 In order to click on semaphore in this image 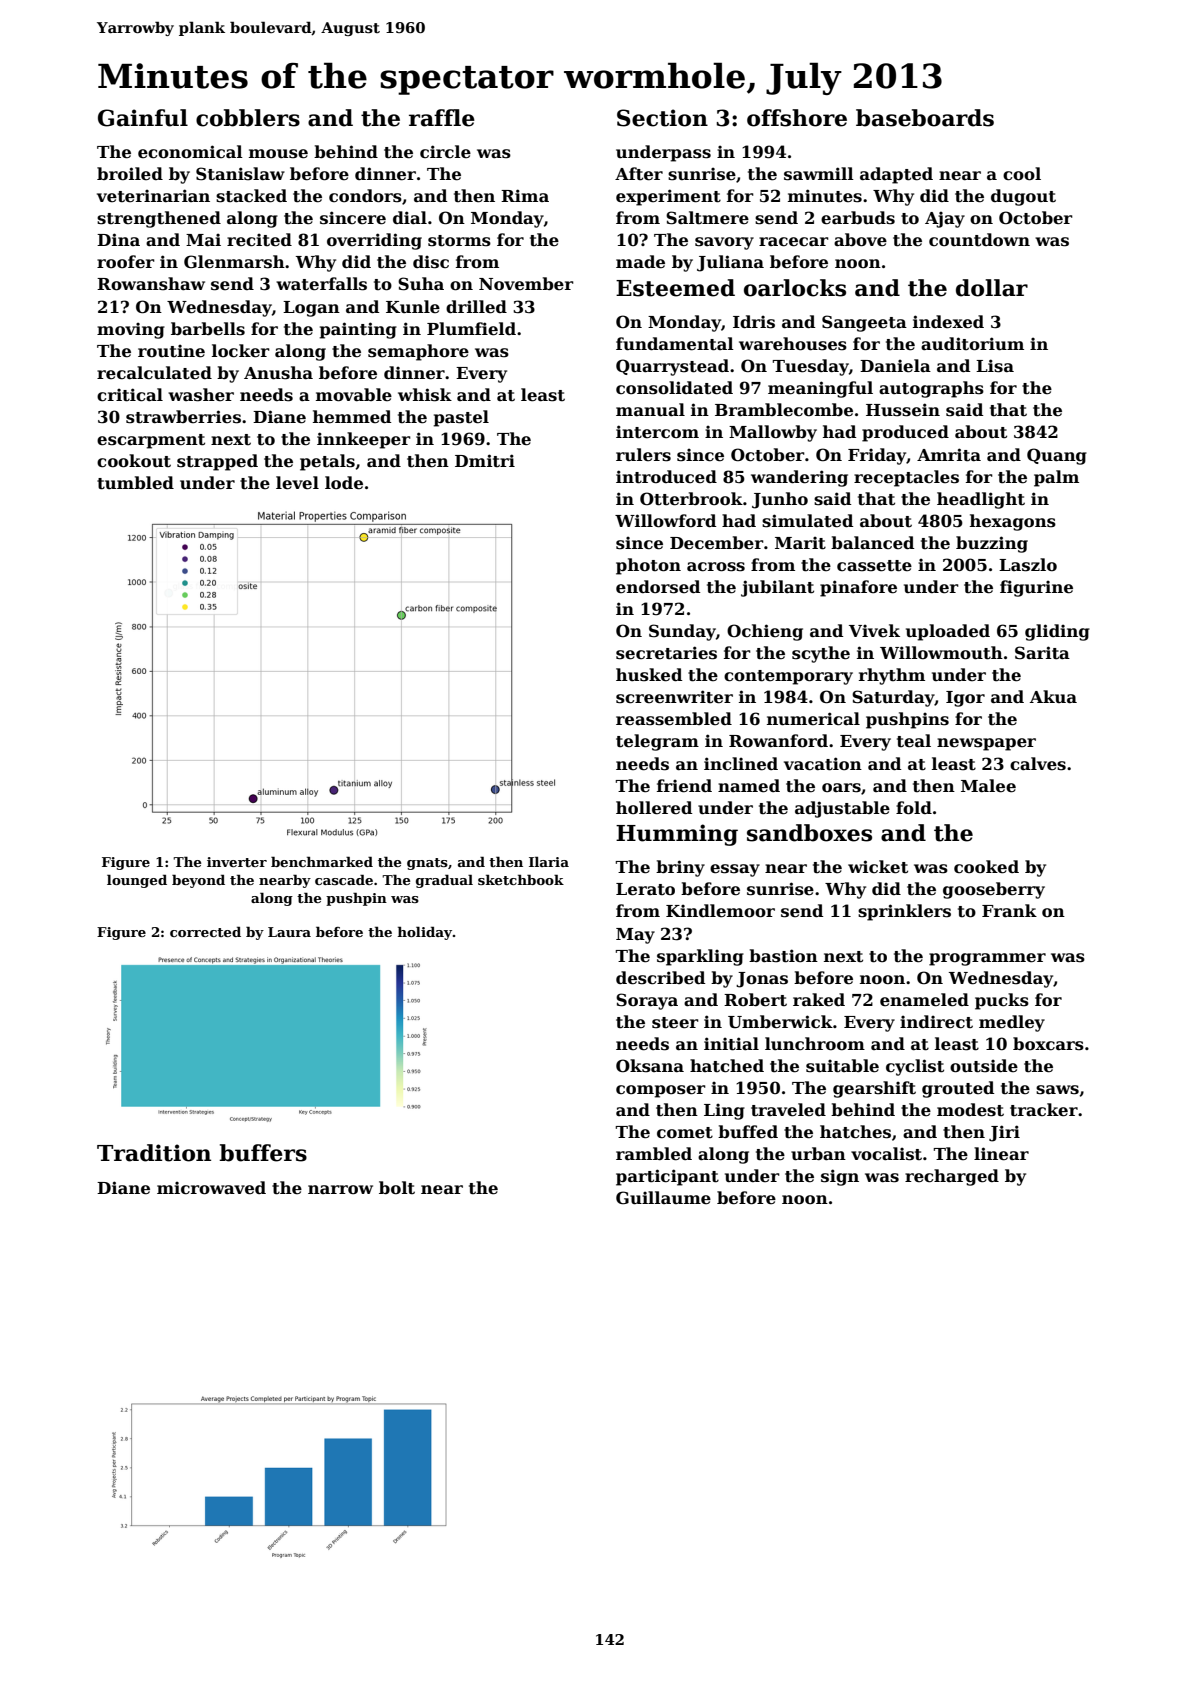, I will do `click(418, 352)`.
